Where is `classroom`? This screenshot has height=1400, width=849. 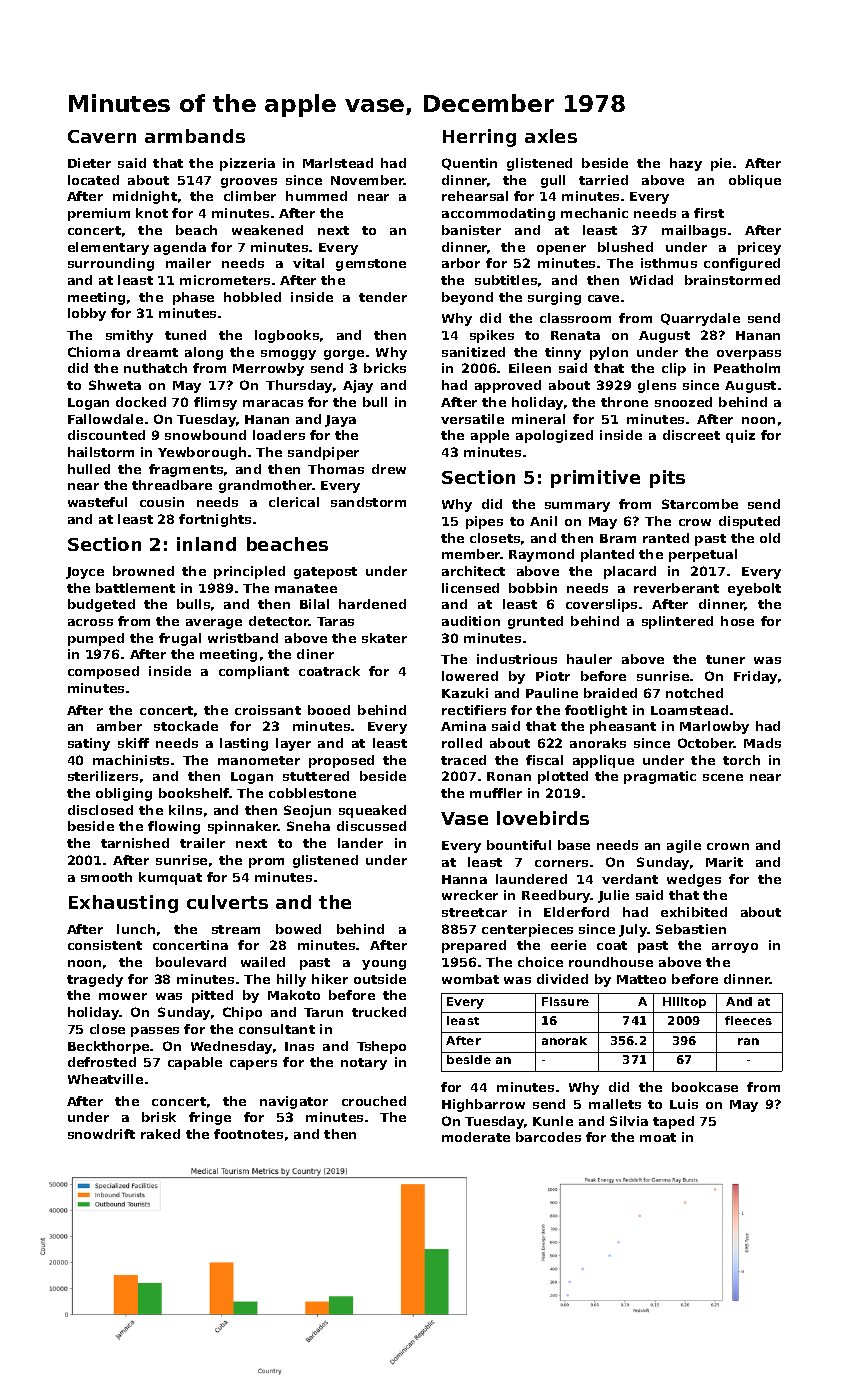 classroom is located at coordinates (575, 318).
